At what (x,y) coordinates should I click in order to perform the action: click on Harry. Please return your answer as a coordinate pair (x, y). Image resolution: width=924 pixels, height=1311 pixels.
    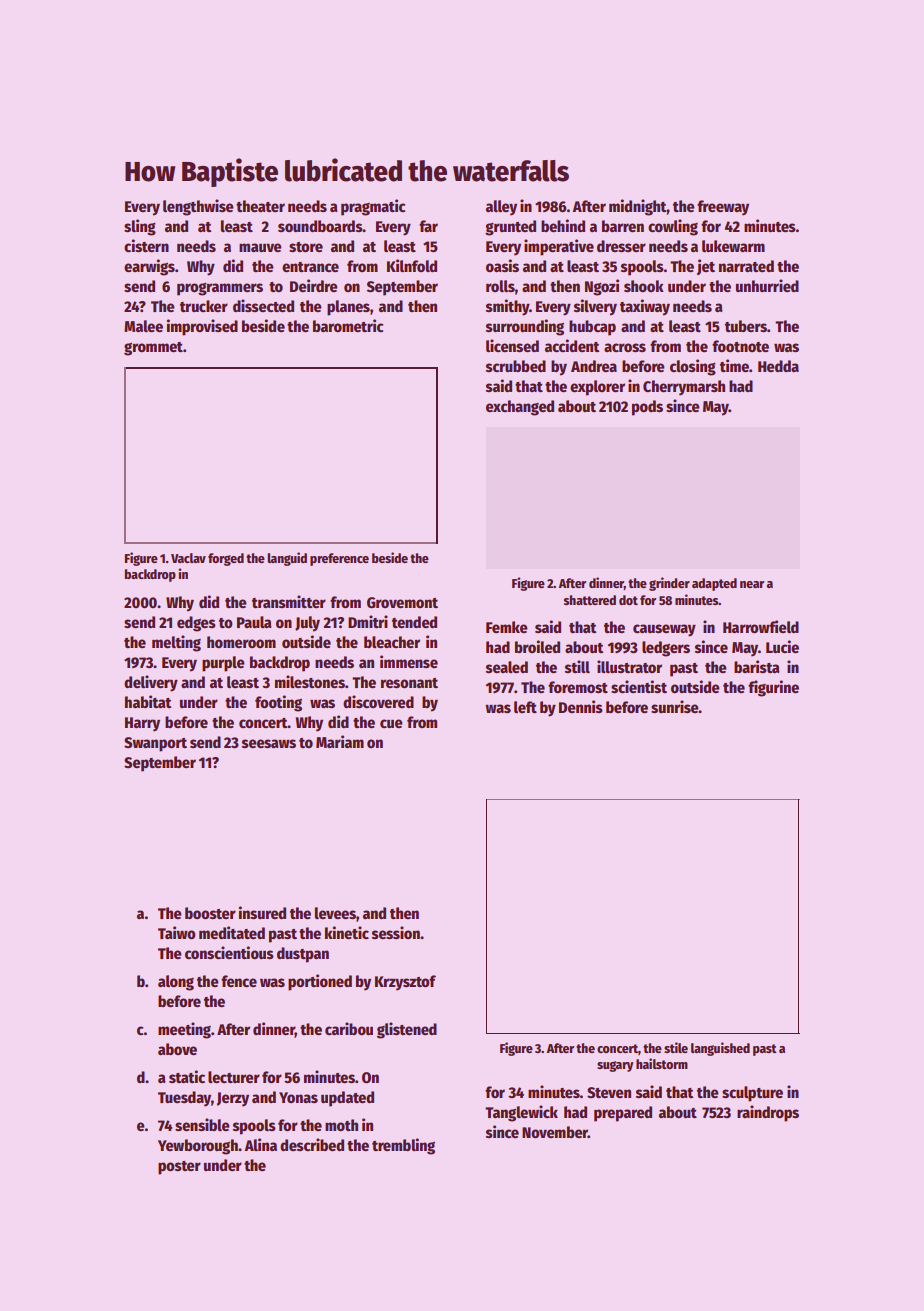
    Looking at the image, I should click on (142, 724).
